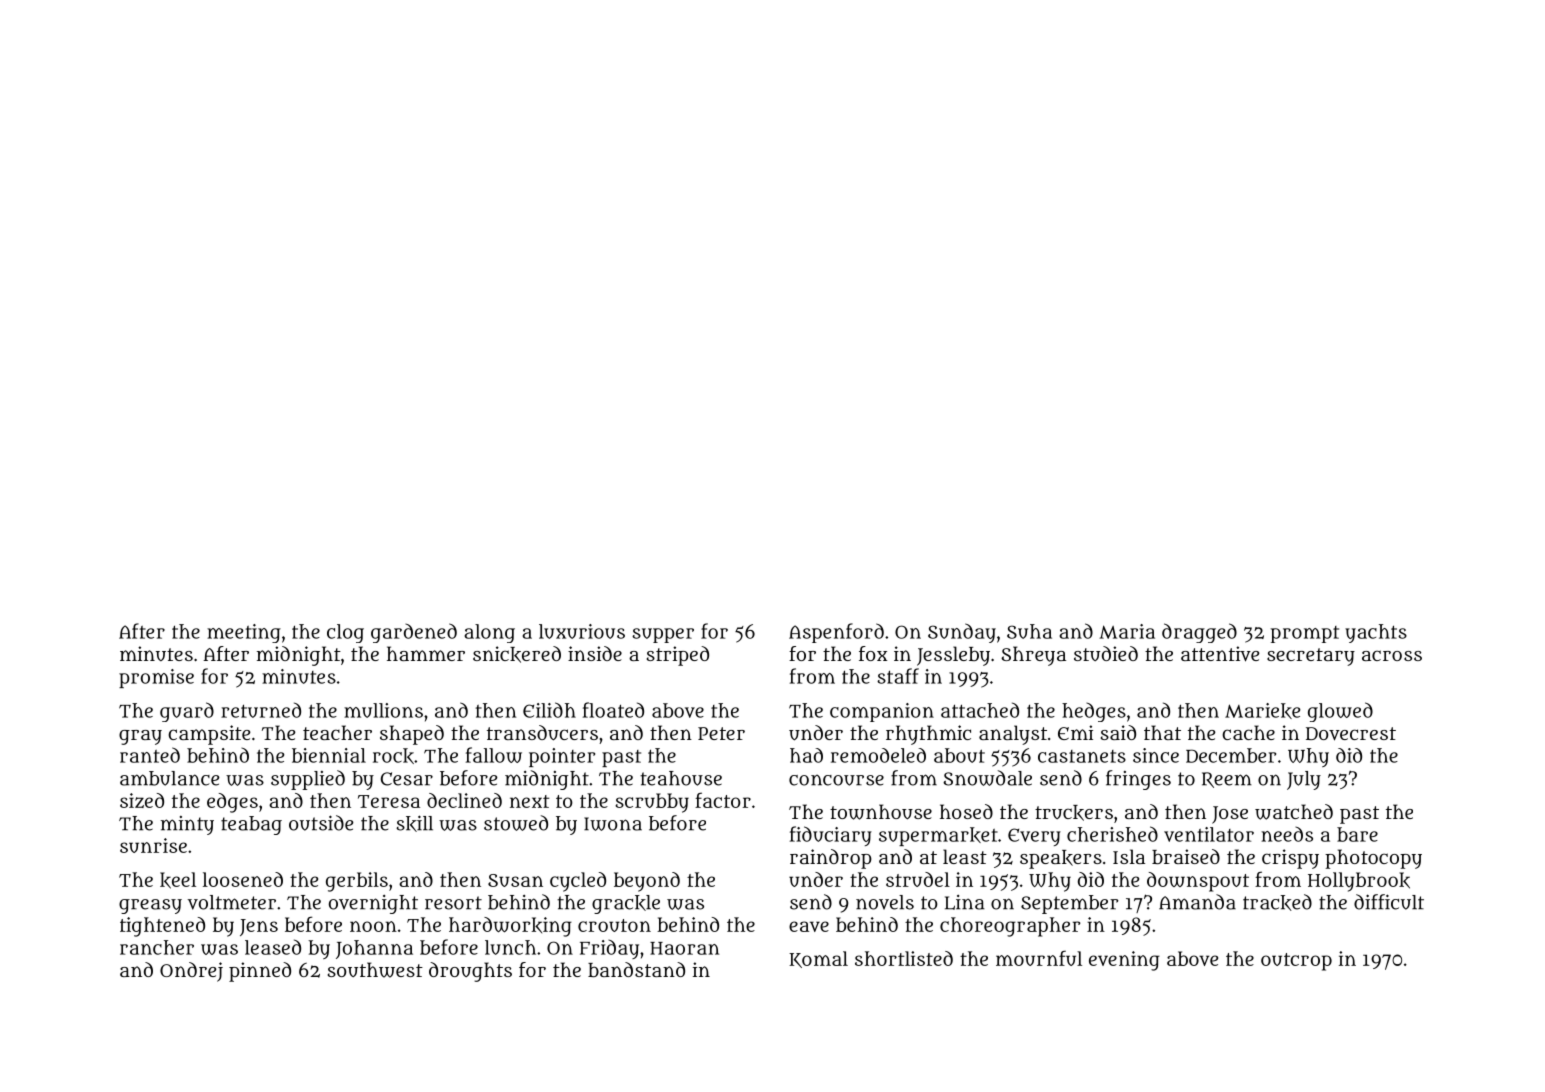  I want to click on September, so click(1070, 904).
